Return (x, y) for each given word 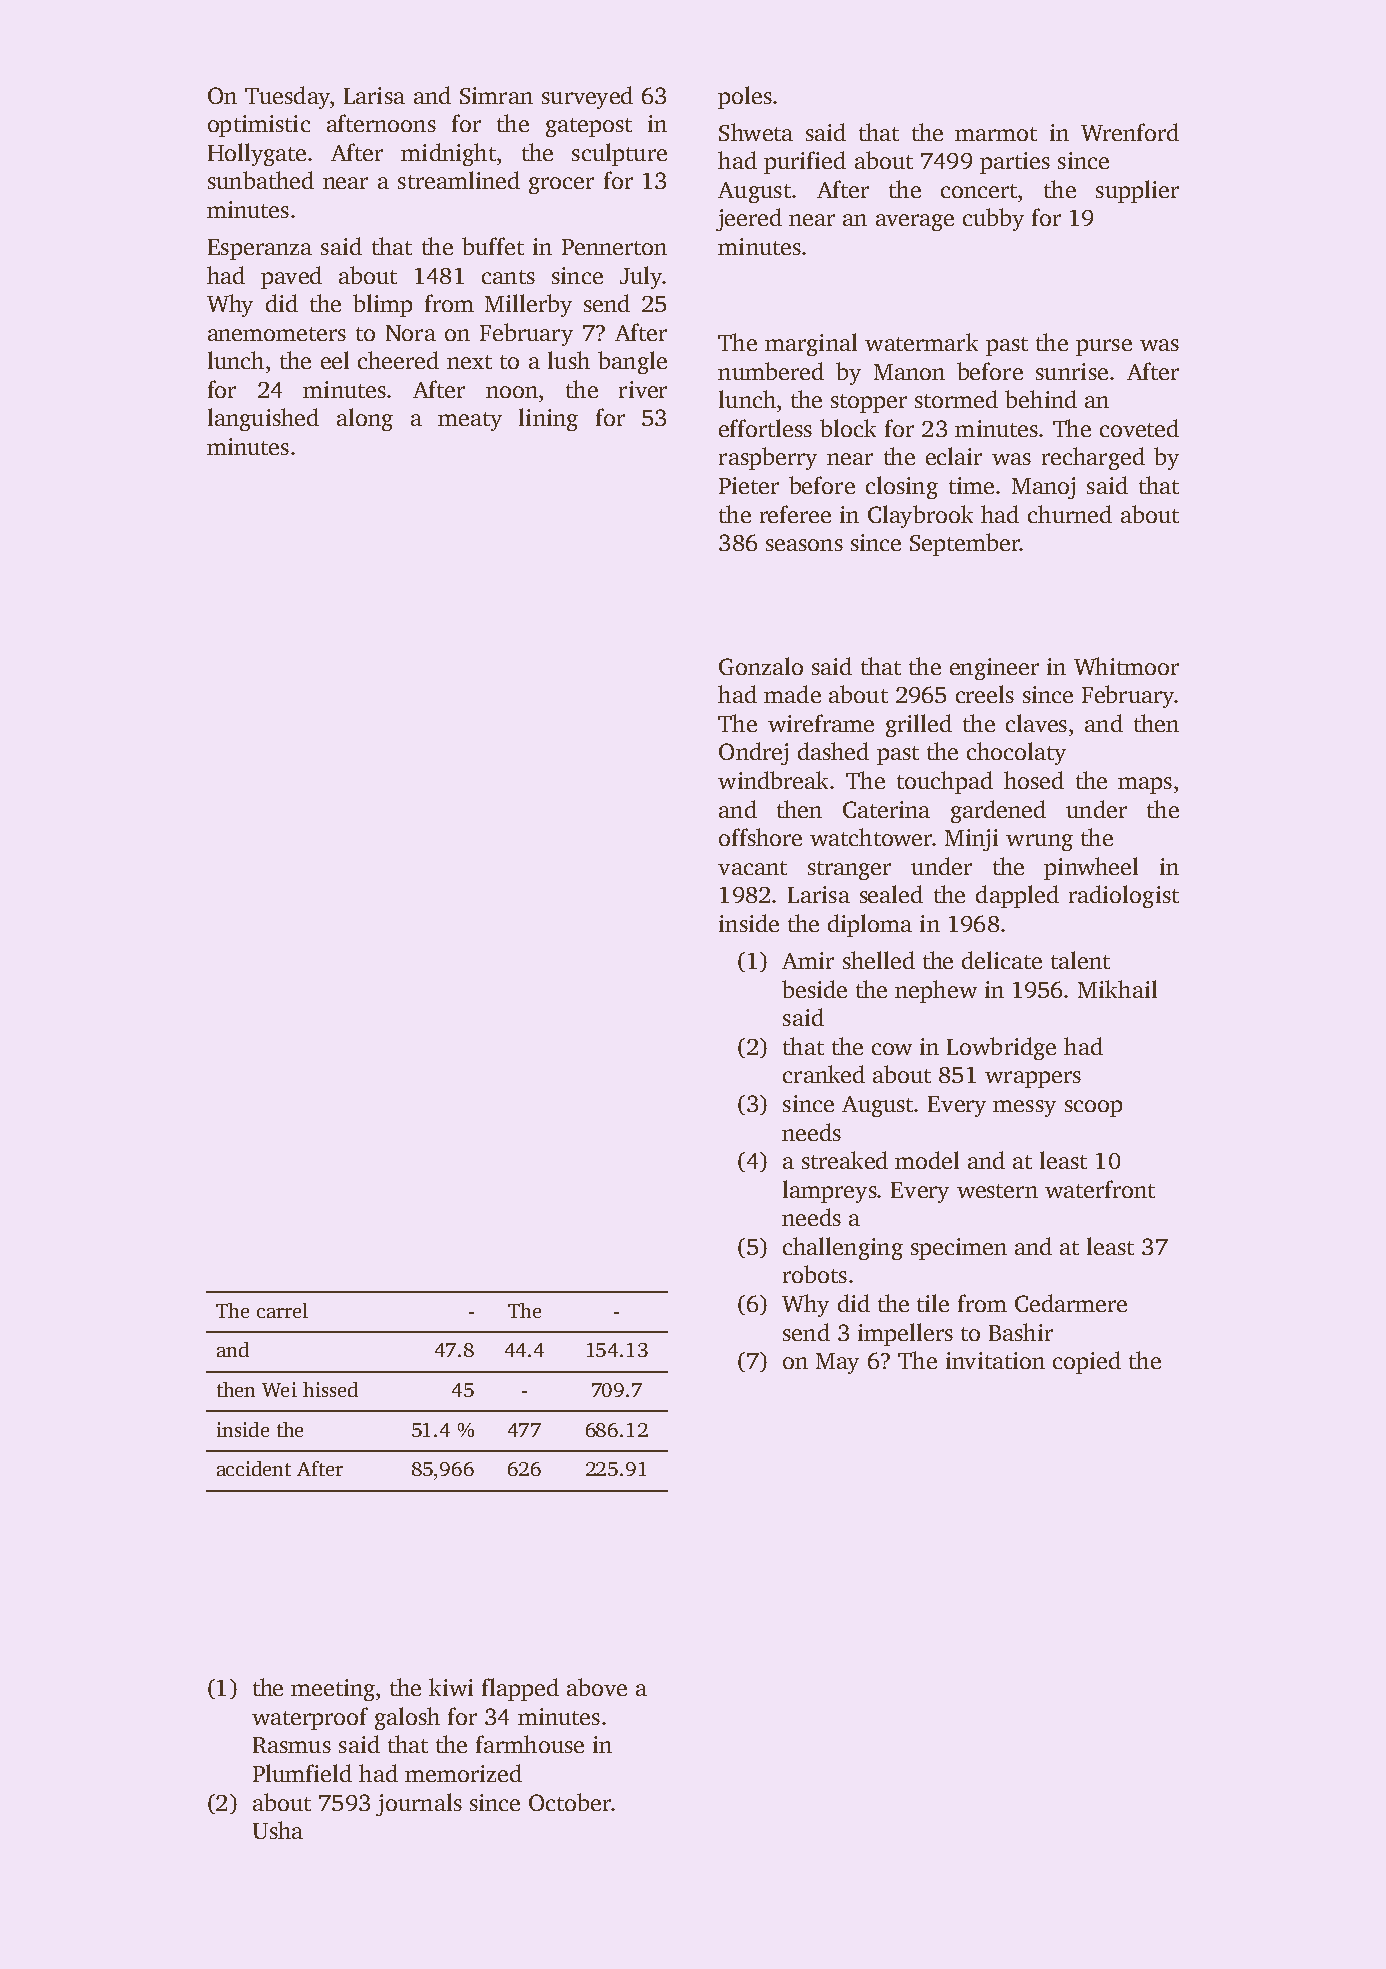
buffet (493, 246)
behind (1041, 399)
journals (419, 1804)
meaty (470, 421)
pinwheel (1091, 868)
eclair (954, 456)
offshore (760, 837)
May (837, 1363)
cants (508, 277)
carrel (282, 1310)
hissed (330, 1389)
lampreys (830, 1191)
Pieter (749, 485)
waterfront (1100, 1189)
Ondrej (753, 753)
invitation (995, 1360)
